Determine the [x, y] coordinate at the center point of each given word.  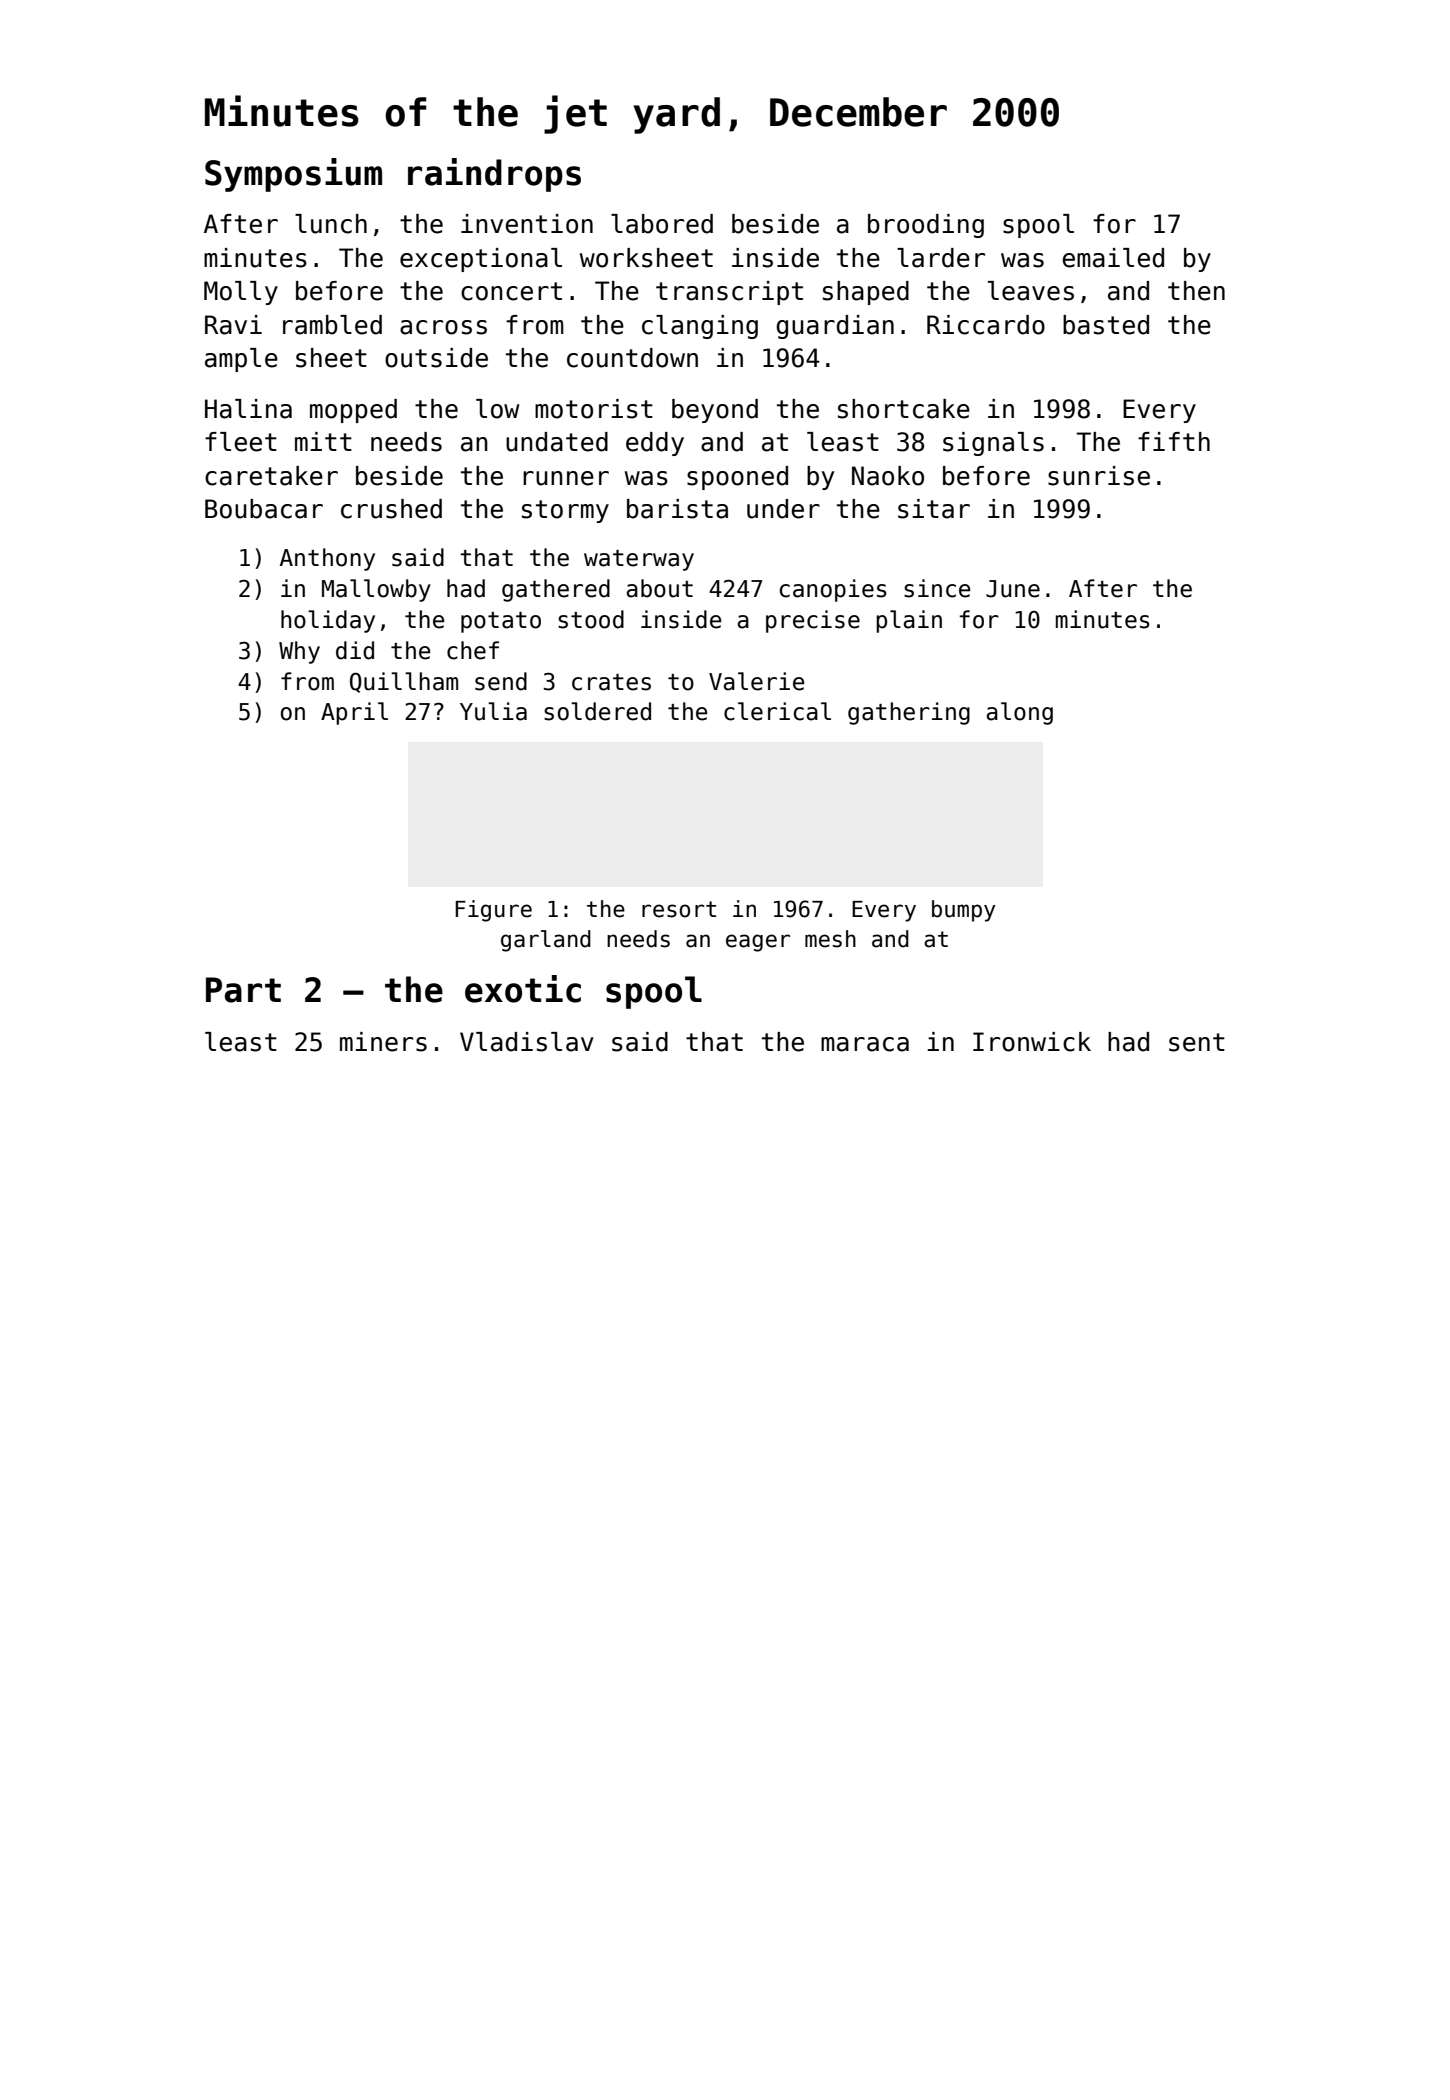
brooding [926, 226]
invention [527, 224]
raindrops [494, 175]
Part [243, 990]
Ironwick [1032, 1042]
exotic [523, 989]
